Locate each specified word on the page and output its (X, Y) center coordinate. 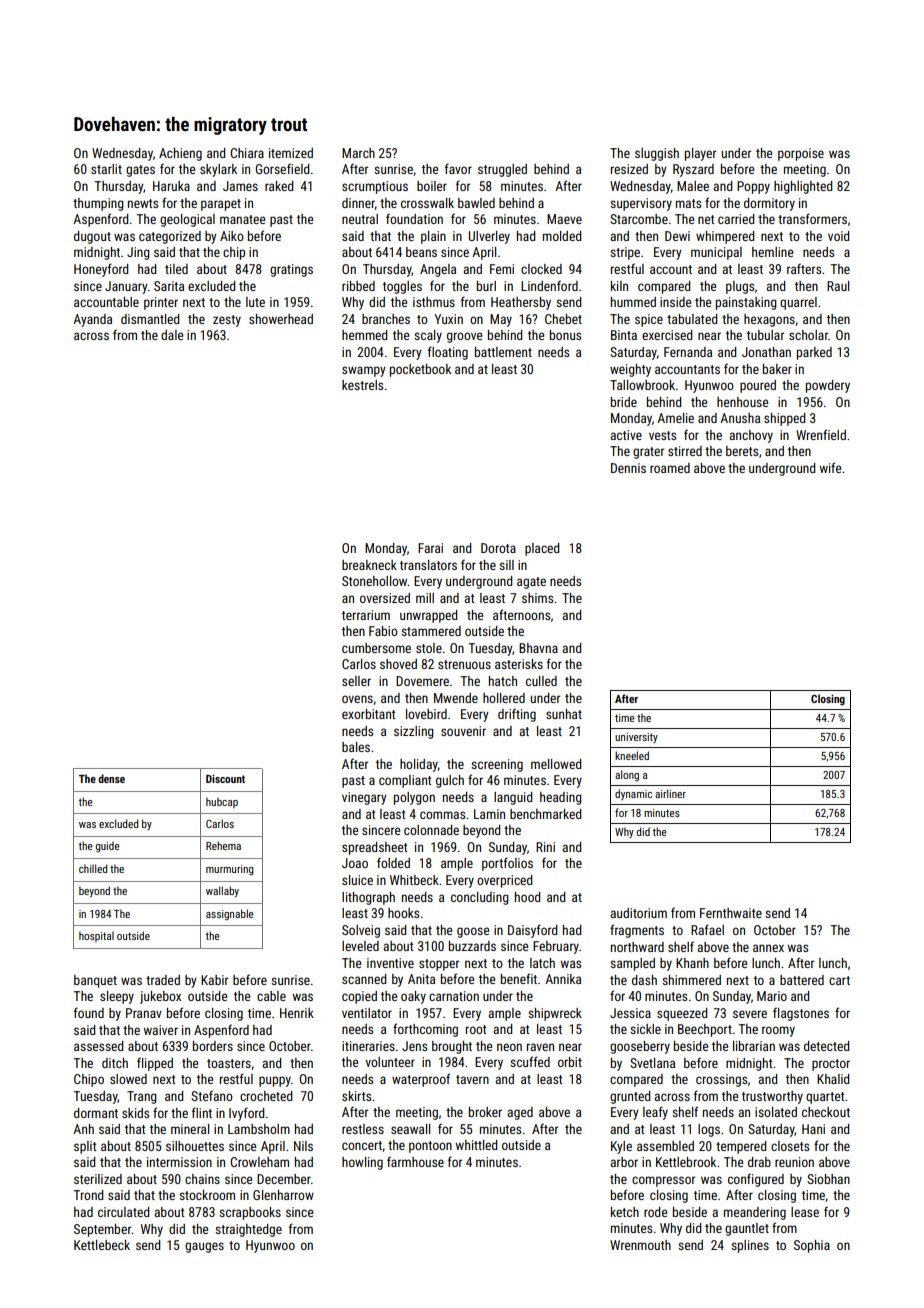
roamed (670, 468)
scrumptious (375, 187)
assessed (98, 1046)
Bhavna (538, 648)
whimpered (725, 237)
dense (111, 778)
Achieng (180, 154)
